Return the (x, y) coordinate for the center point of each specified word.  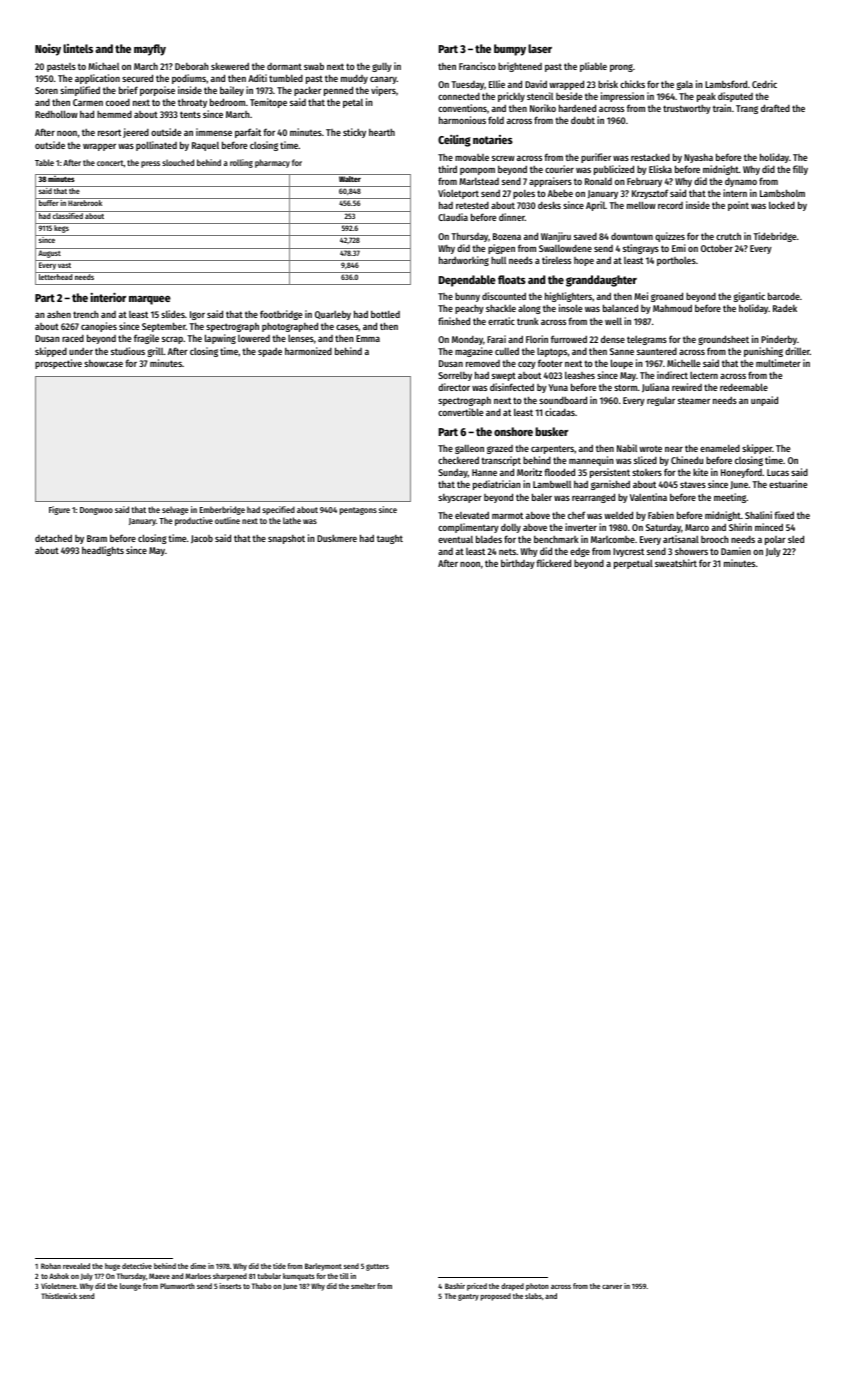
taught (390, 539)
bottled (385, 314)
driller (797, 351)
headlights (103, 551)
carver (612, 1287)
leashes (580, 375)
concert (110, 163)
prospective (58, 364)
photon (537, 1287)
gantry (468, 1297)
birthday (518, 564)
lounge (130, 1287)
